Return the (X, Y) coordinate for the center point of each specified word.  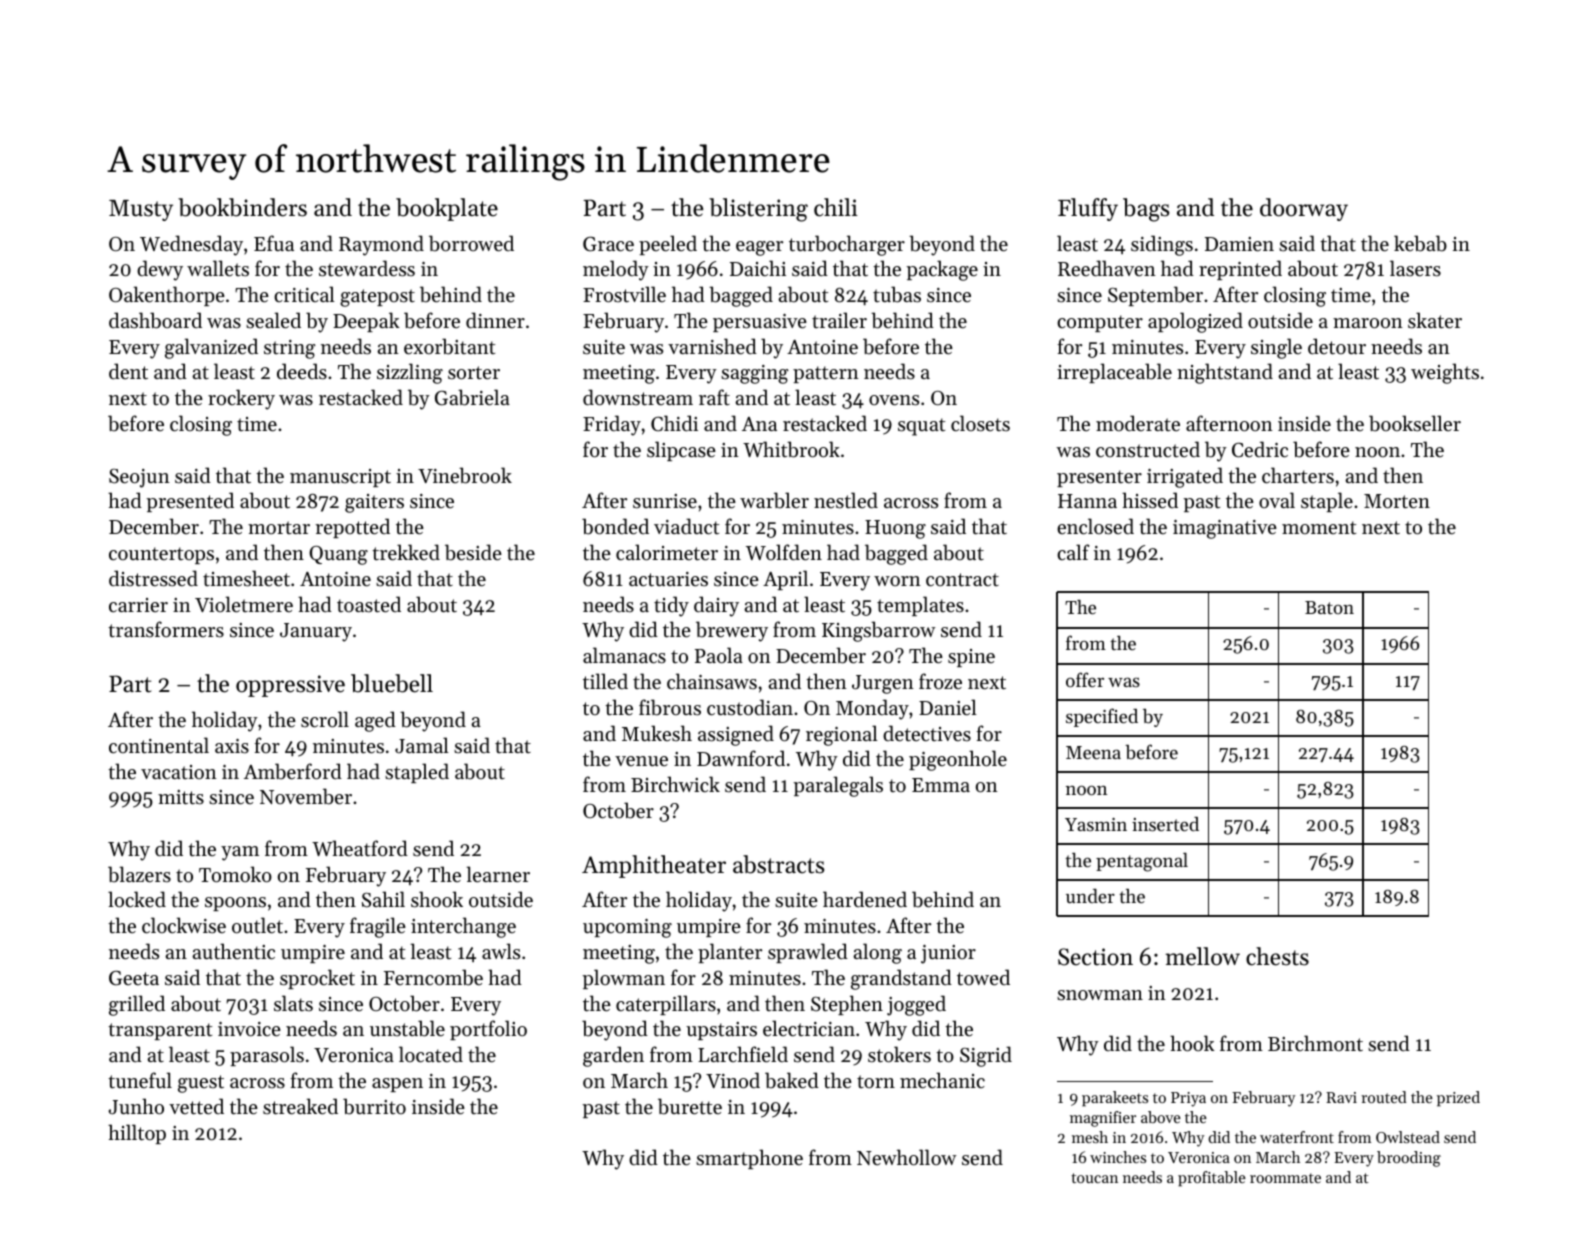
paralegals (838, 786)
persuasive (760, 323)
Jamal (422, 745)
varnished (712, 346)
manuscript (340, 478)
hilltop (137, 1134)
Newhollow (906, 1157)
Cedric (1260, 449)
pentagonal (1142, 862)
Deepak (366, 322)
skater (1435, 320)
